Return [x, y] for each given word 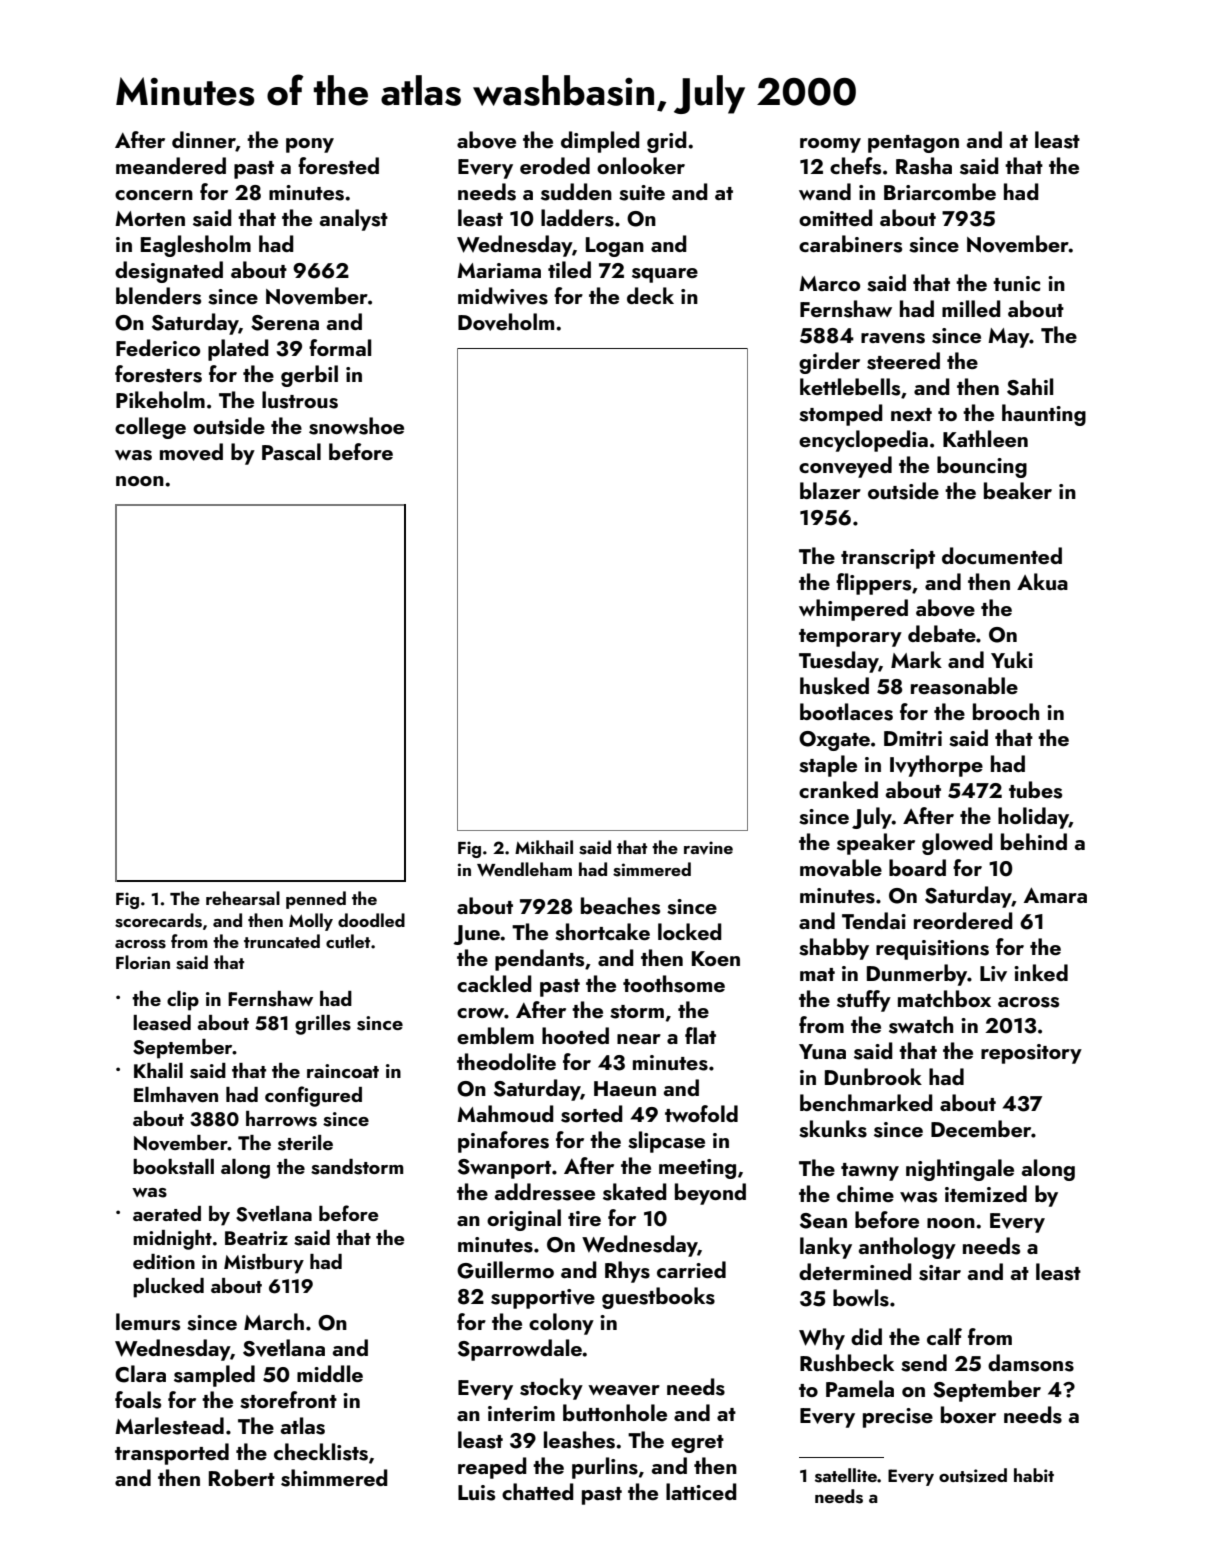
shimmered [334, 1478]
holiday [1033, 818]
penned [316, 900]
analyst [354, 220]
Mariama [499, 270]
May [1009, 338]
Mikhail [544, 847]
